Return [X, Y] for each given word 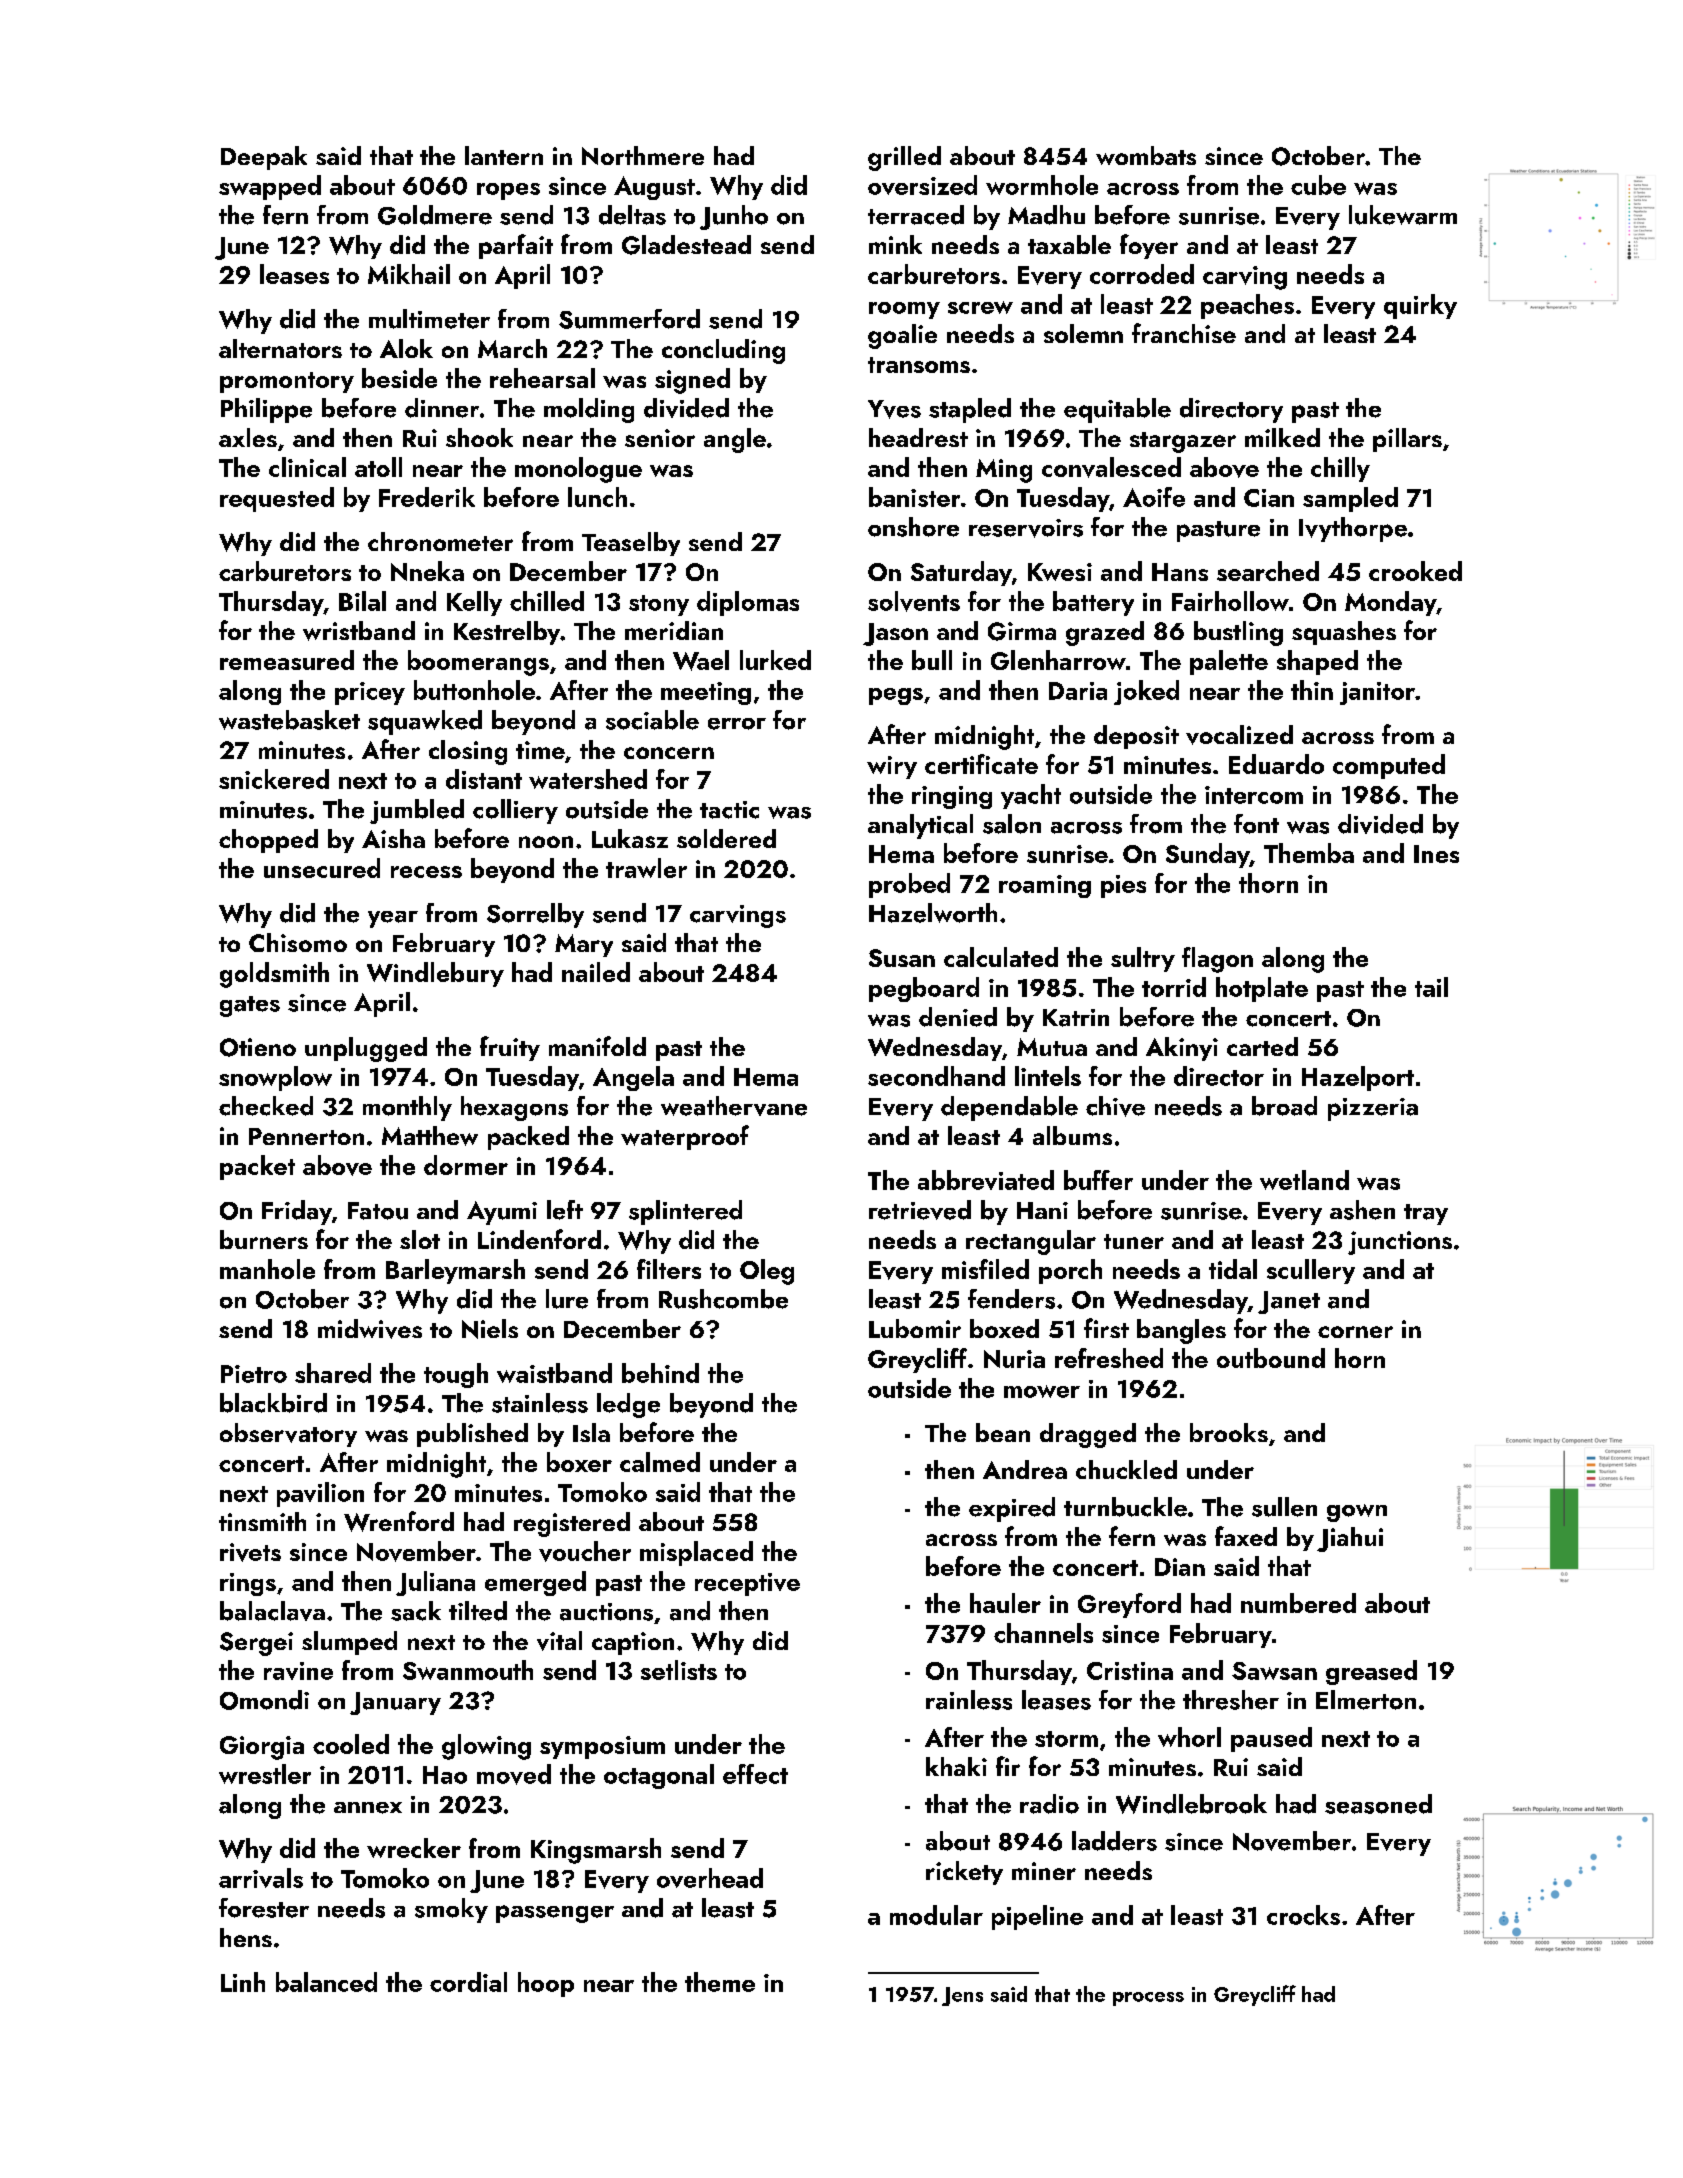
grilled [904, 158]
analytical [920, 826]
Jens [962, 1996]
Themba [1309, 853]
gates [250, 1006]
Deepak [264, 158]
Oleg [767, 1272]
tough [456, 1375]
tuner [1134, 1241]
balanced [326, 1982]
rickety [964, 1873]
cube [1318, 185]
